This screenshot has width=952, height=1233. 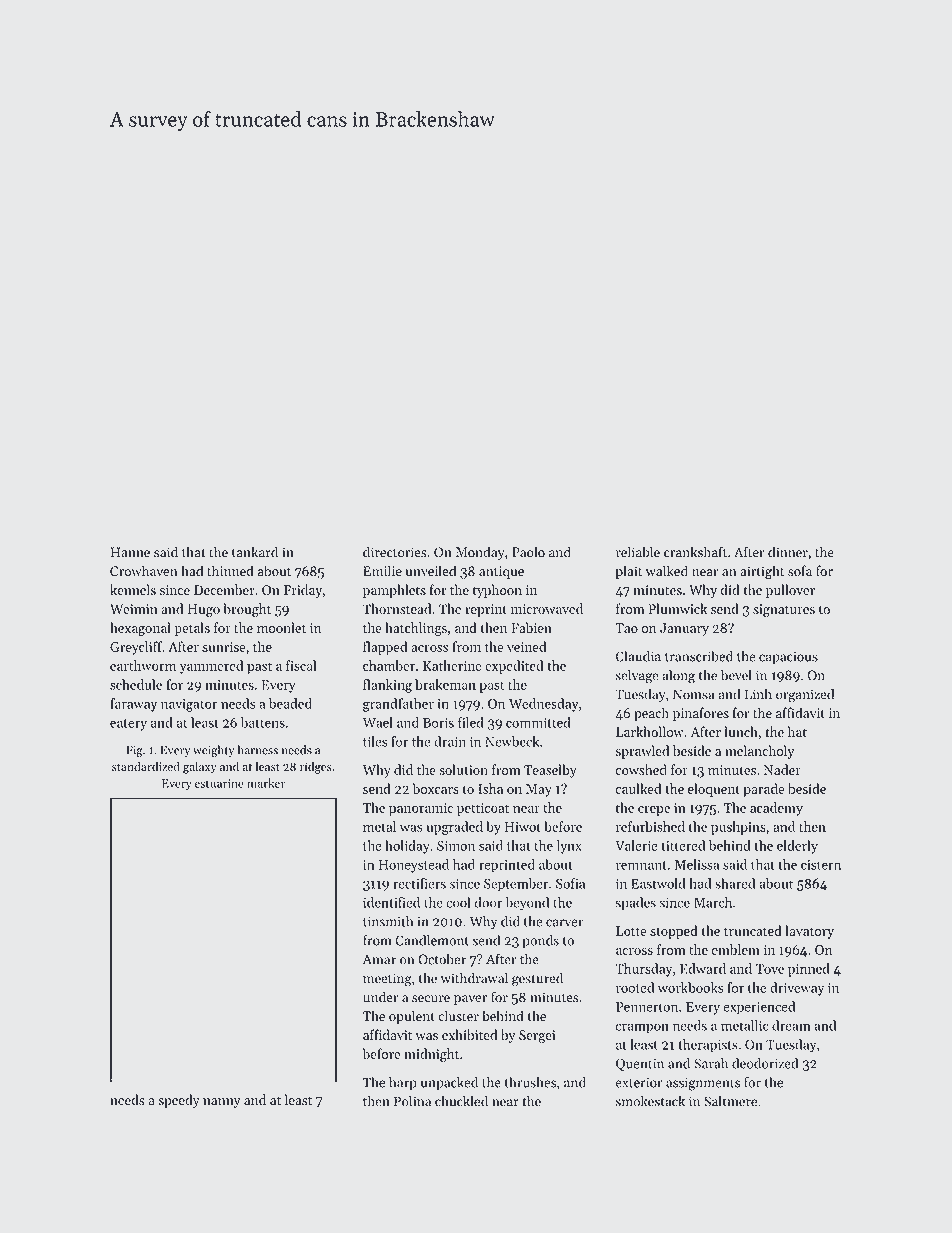 What do you see at coordinates (570, 883) in the screenshot?
I see `Sofia` at bounding box center [570, 883].
